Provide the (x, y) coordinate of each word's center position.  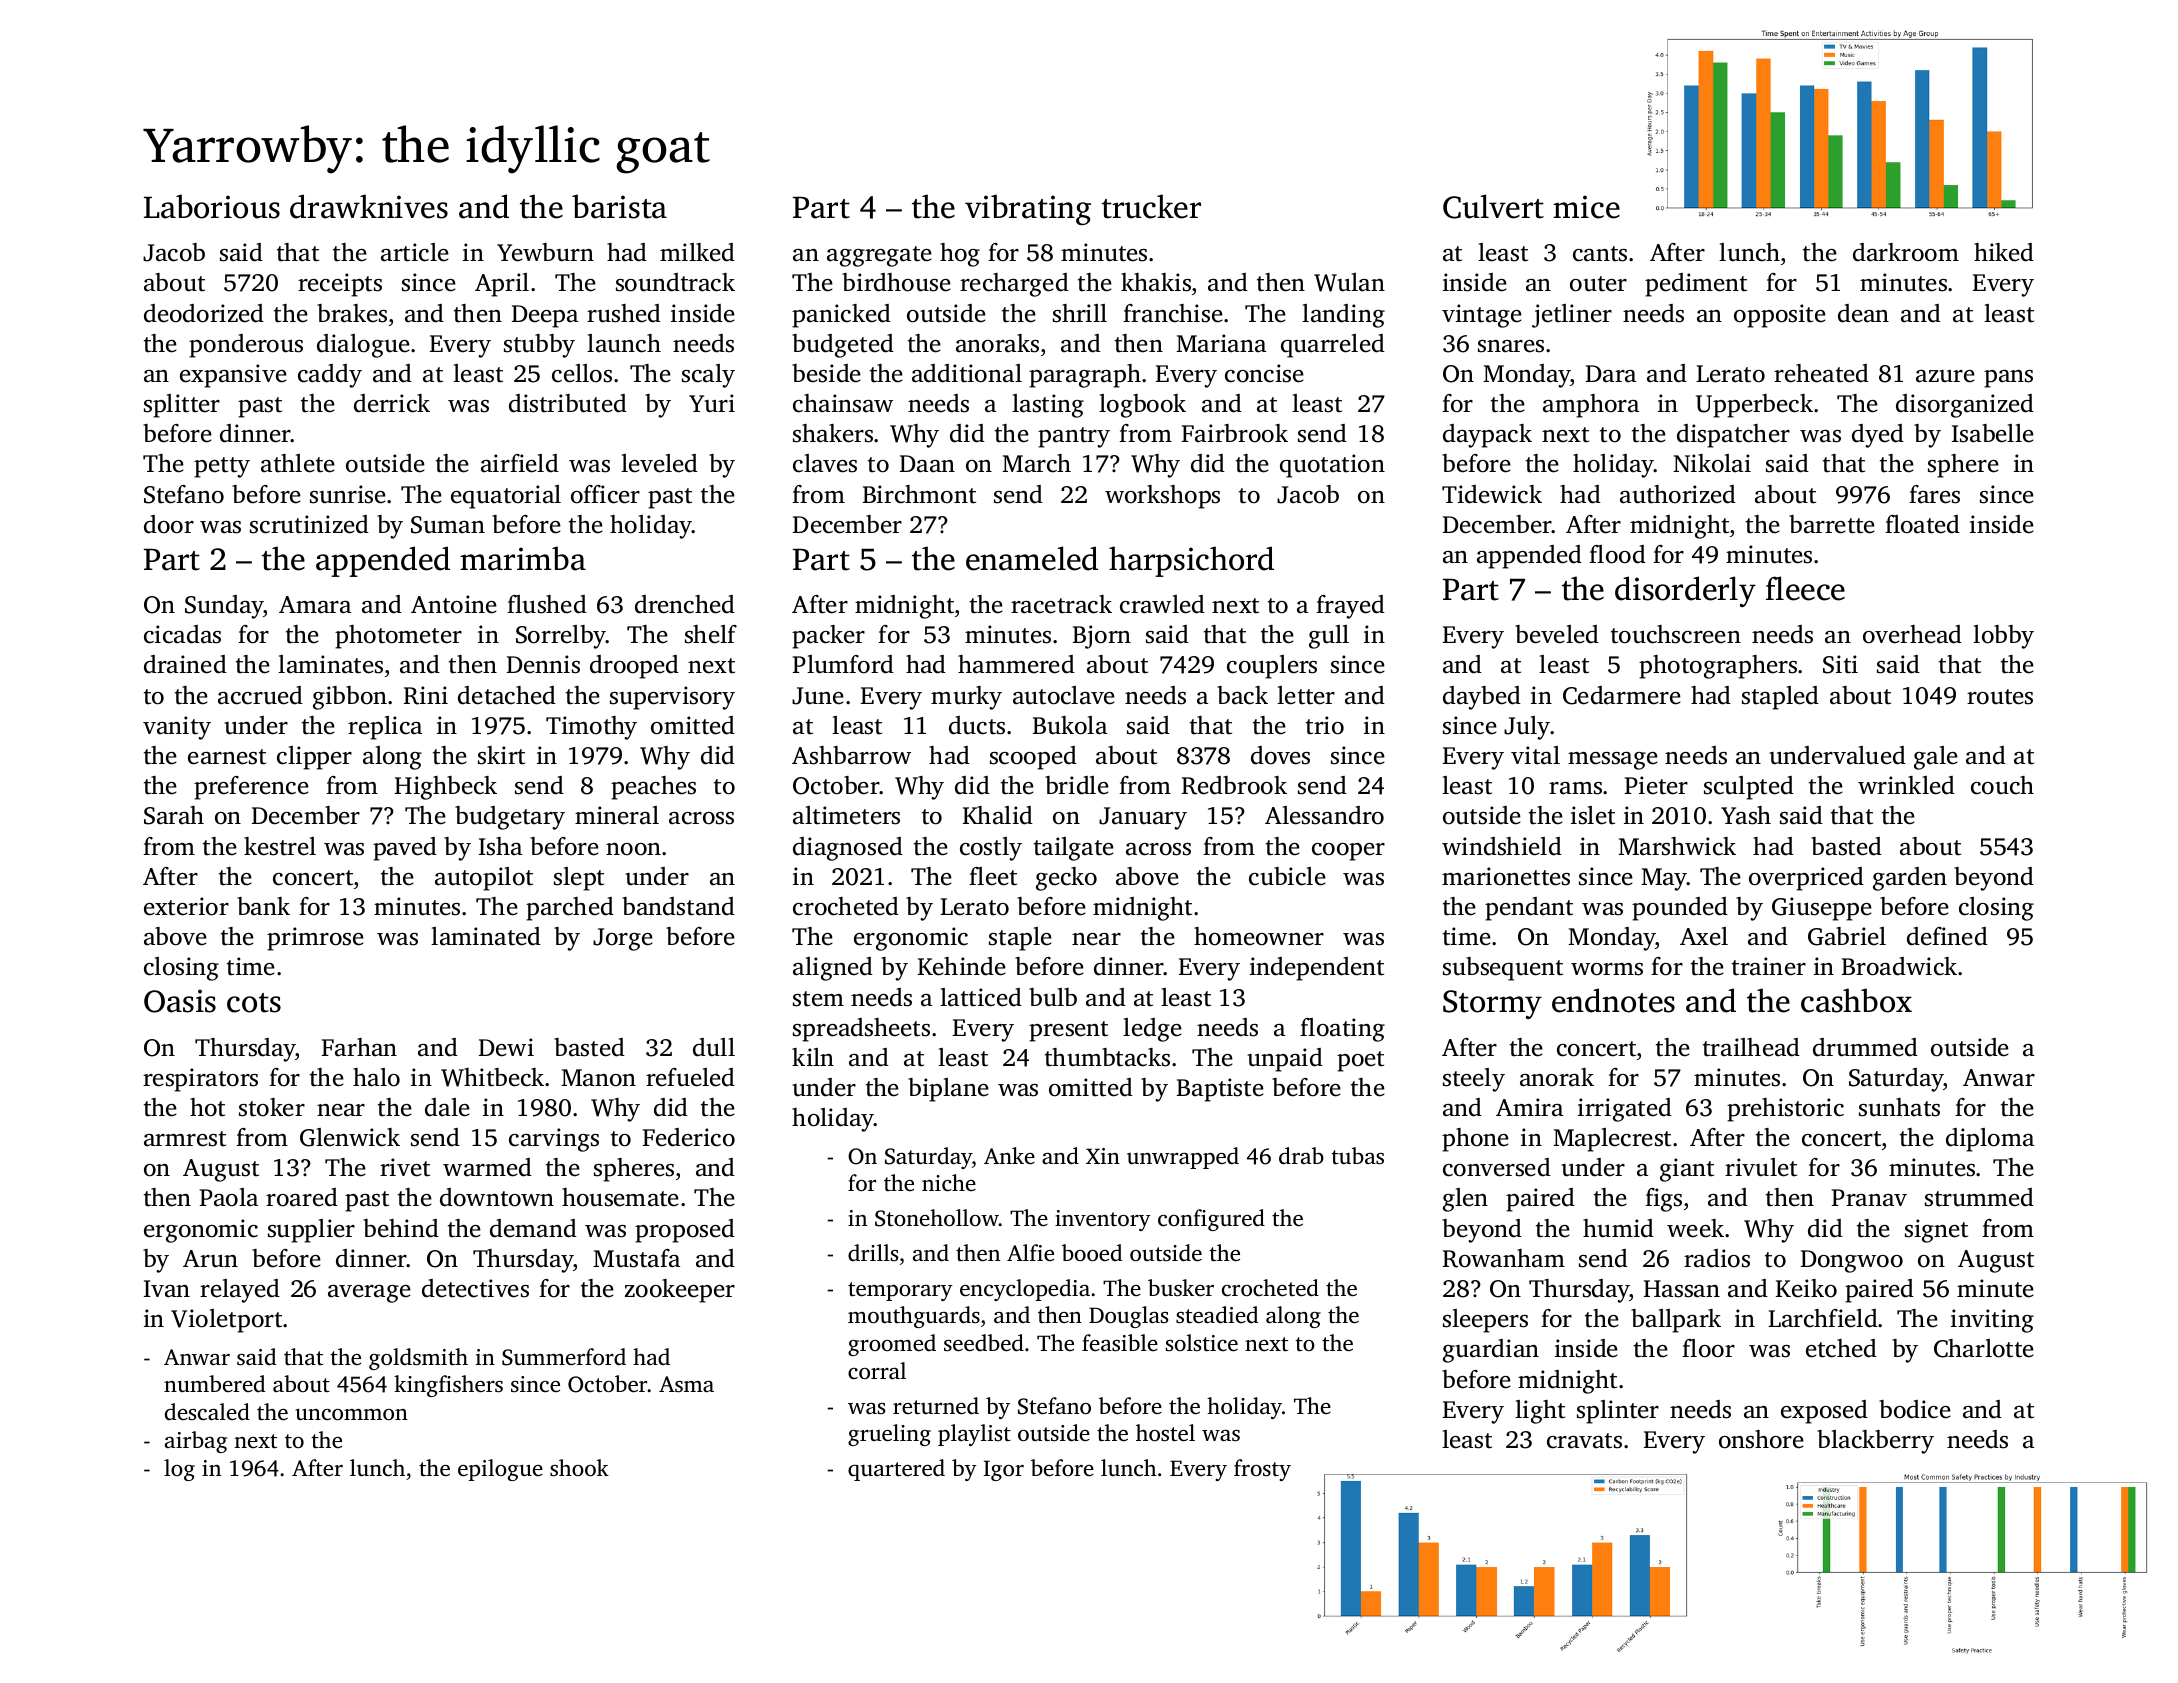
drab (1301, 1156)
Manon (598, 1078)
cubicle (1287, 876)
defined (1947, 936)
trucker (1151, 206)
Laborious (212, 206)
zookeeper (680, 1291)
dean (1863, 313)
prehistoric (1785, 1110)
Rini (426, 695)
